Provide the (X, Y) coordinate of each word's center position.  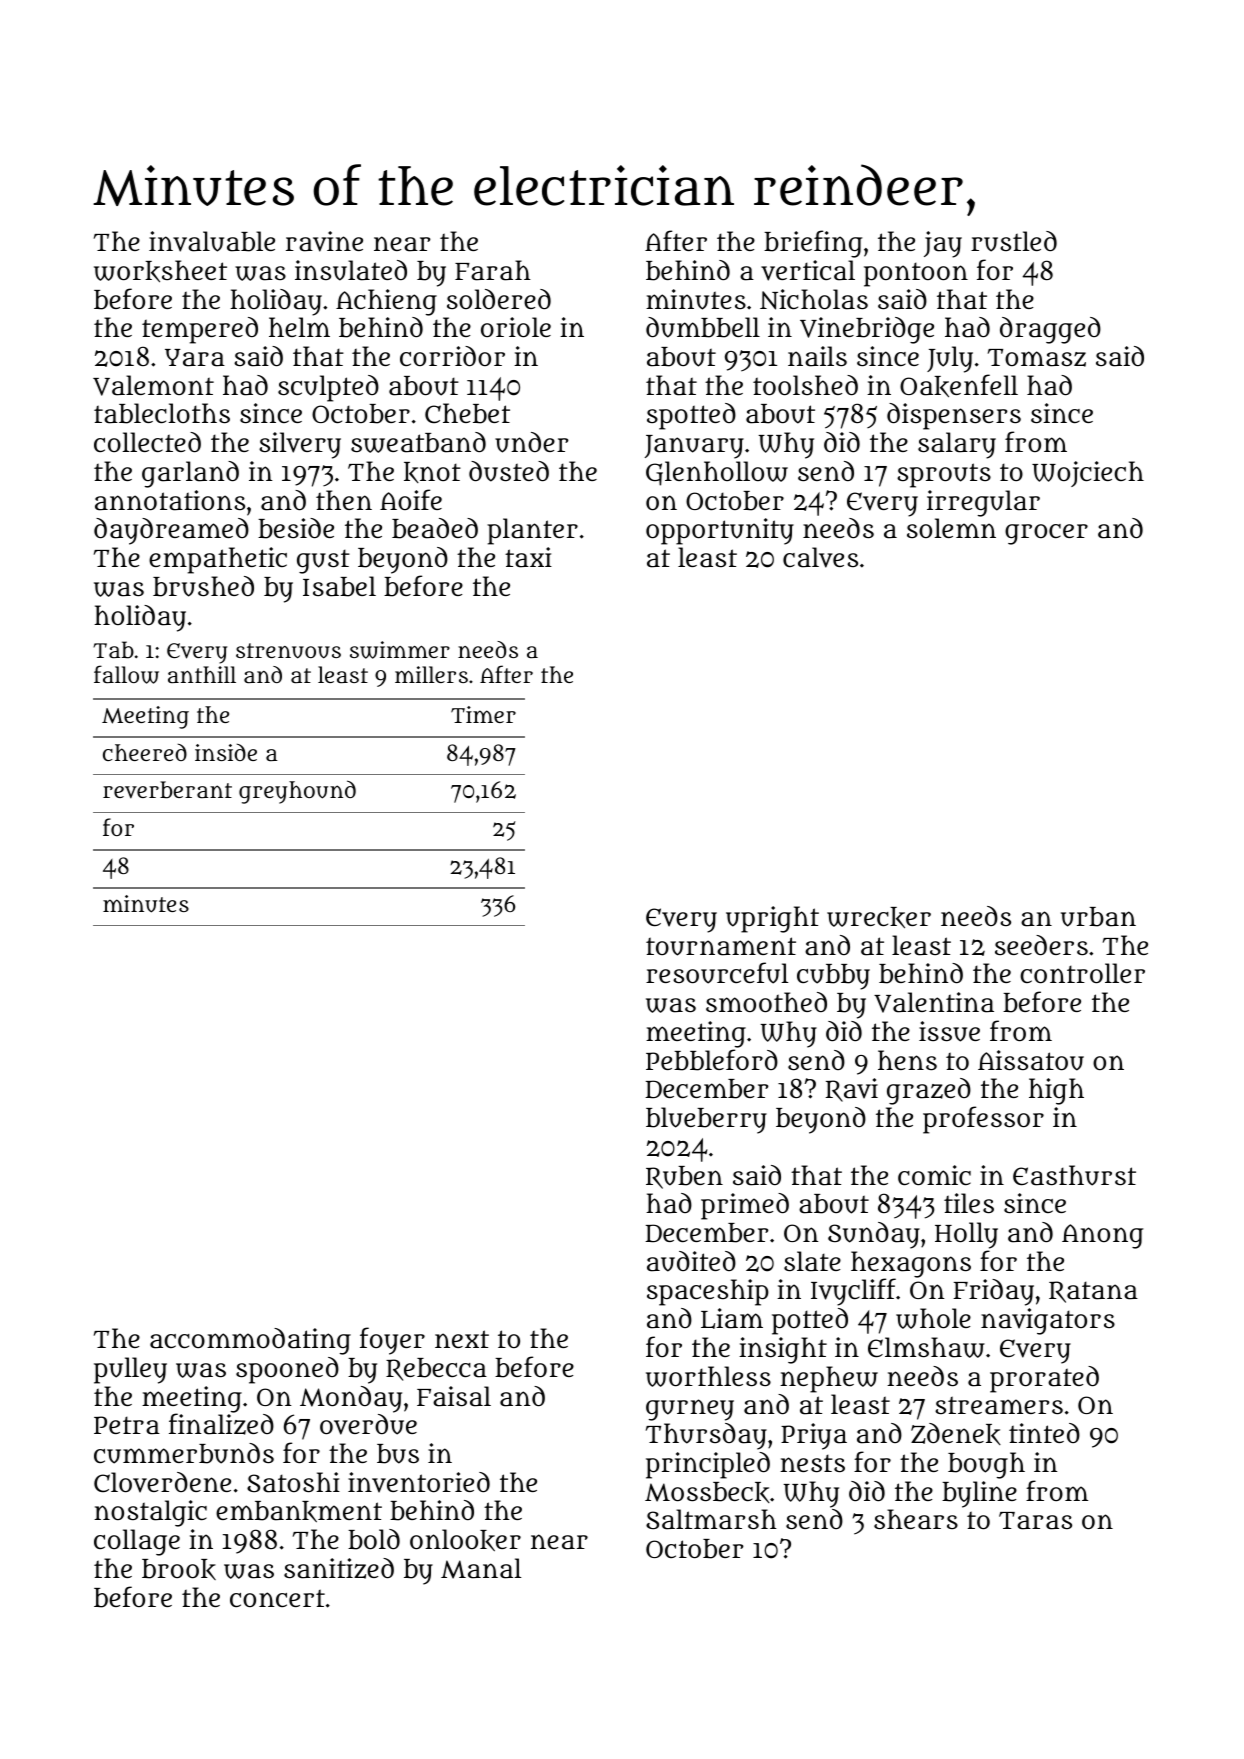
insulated (351, 270)
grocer (1046, 534)
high (1056, 1091)
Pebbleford (712, 1060)
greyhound (297, 792)
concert (277, 1598)
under (532, 442)
